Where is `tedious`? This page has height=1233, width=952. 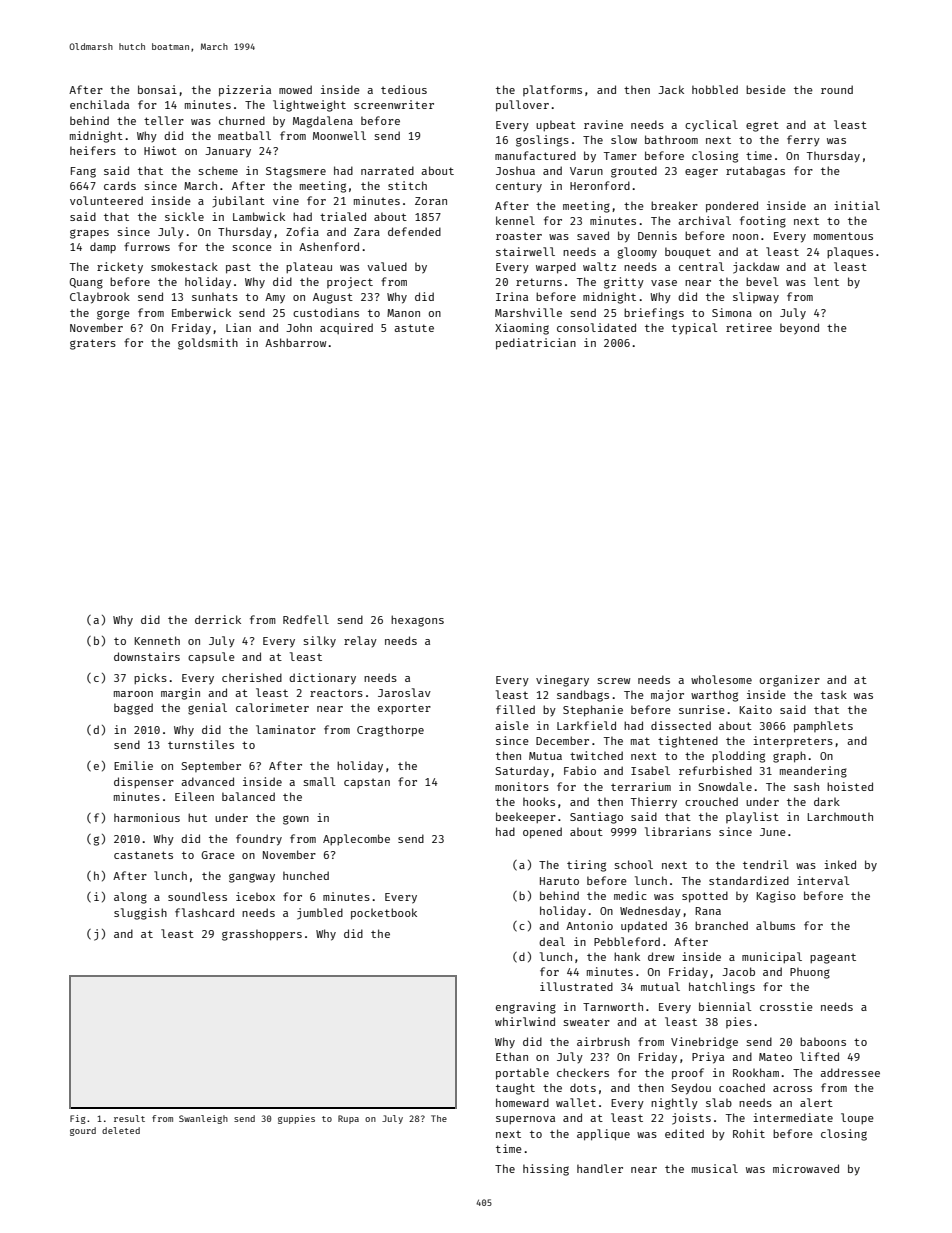
tedious is located at coordinates (404, 89).
